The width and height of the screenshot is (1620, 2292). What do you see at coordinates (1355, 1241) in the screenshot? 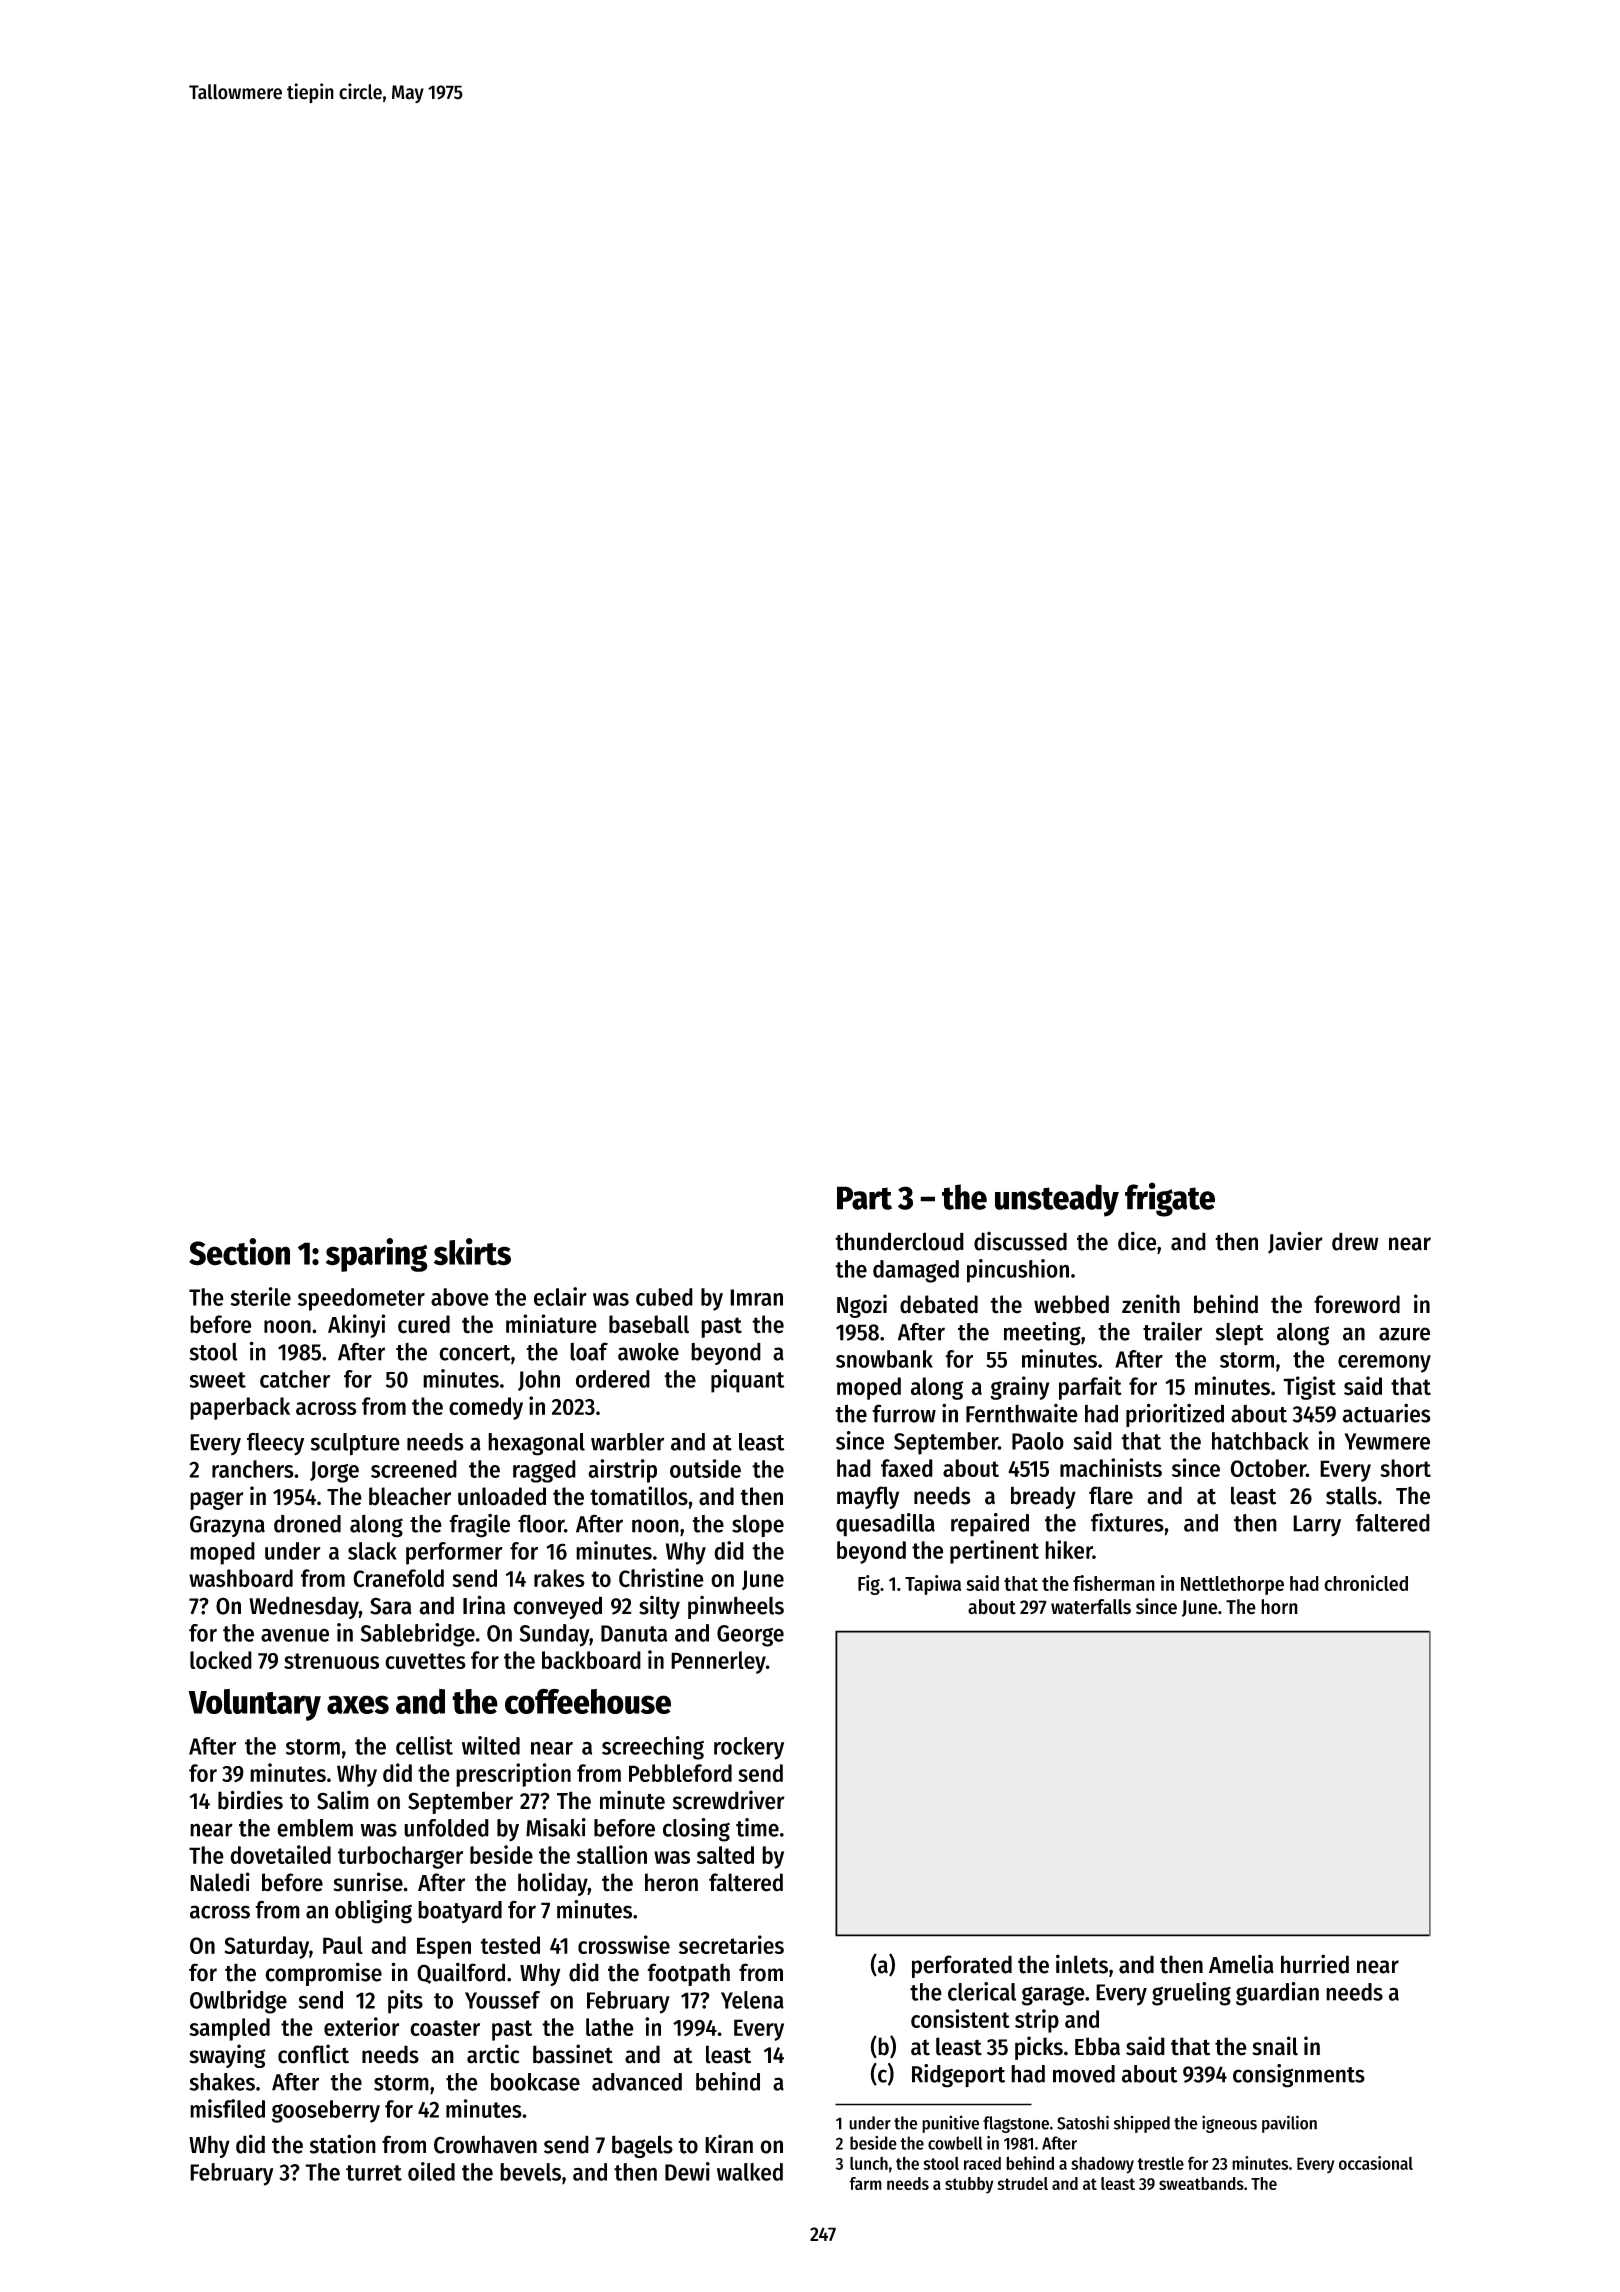
I see `drew` at bounding box center [1355, 1241].
